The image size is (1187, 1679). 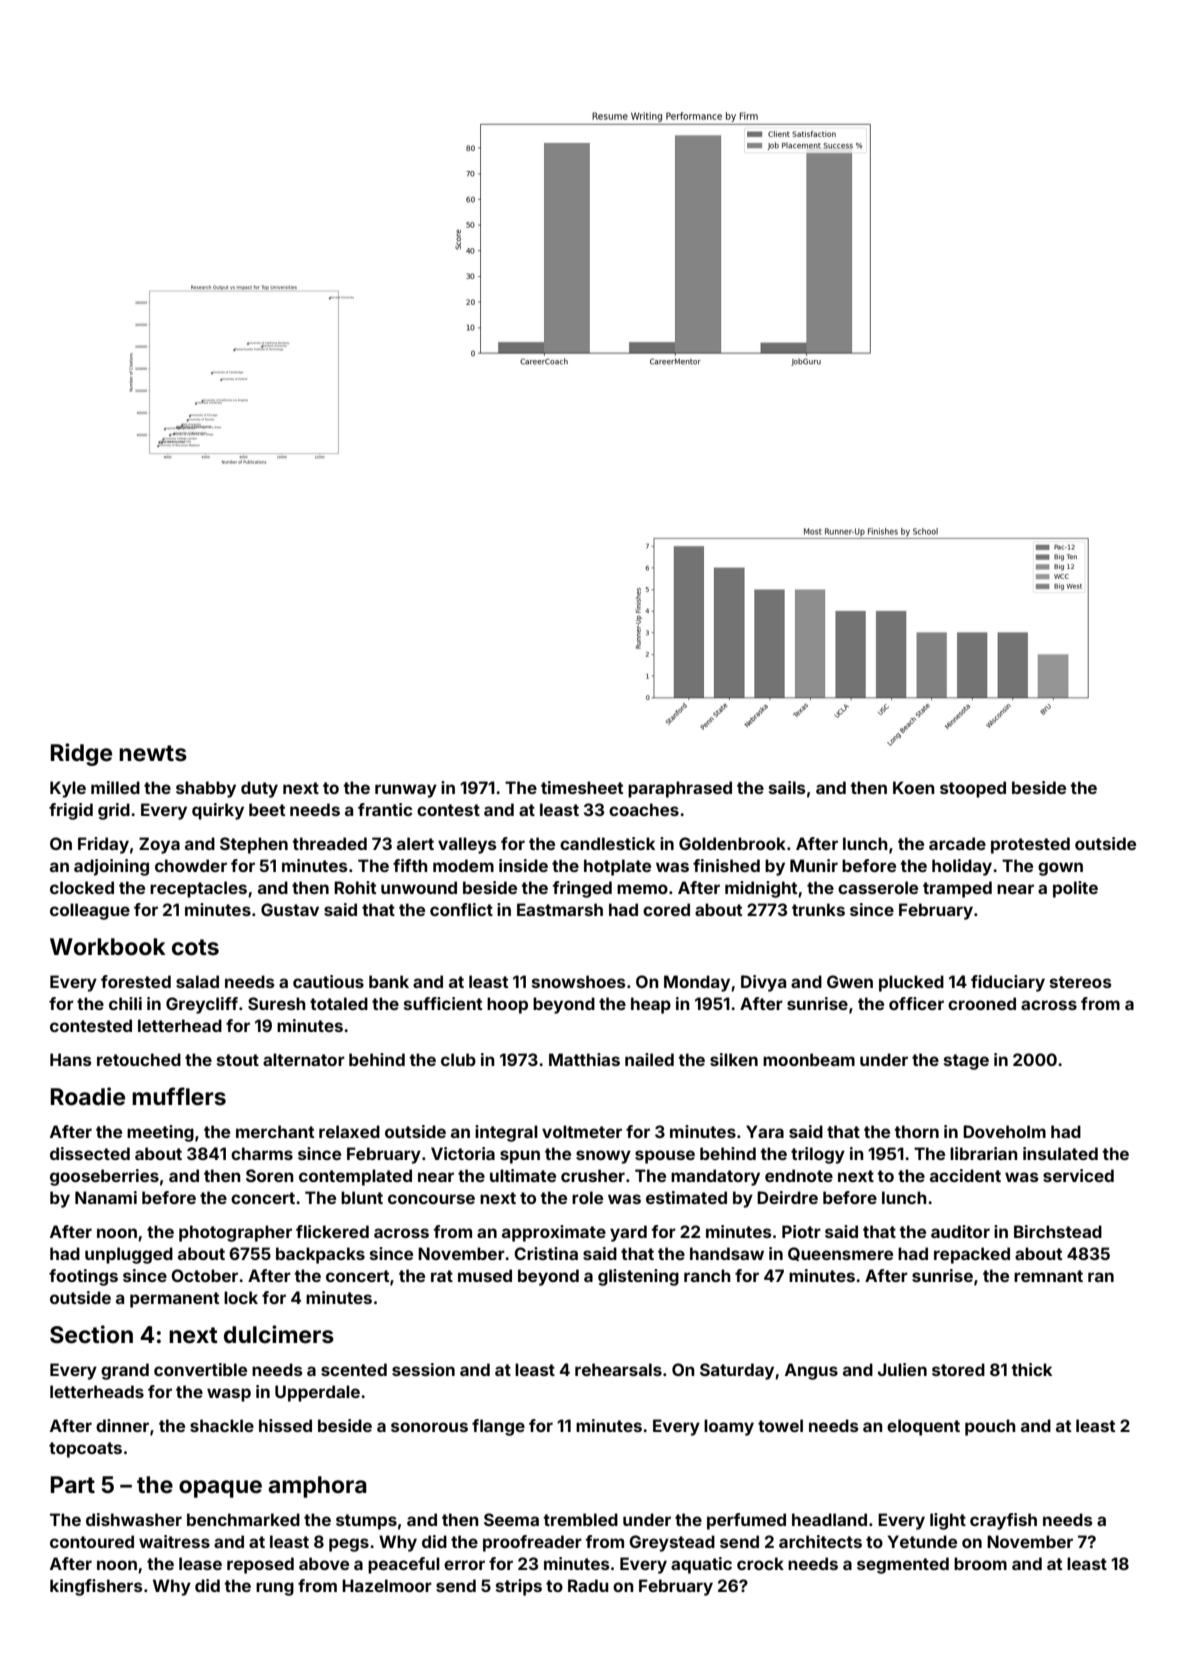 I want to click on sails, so click(x=787, y=787).
